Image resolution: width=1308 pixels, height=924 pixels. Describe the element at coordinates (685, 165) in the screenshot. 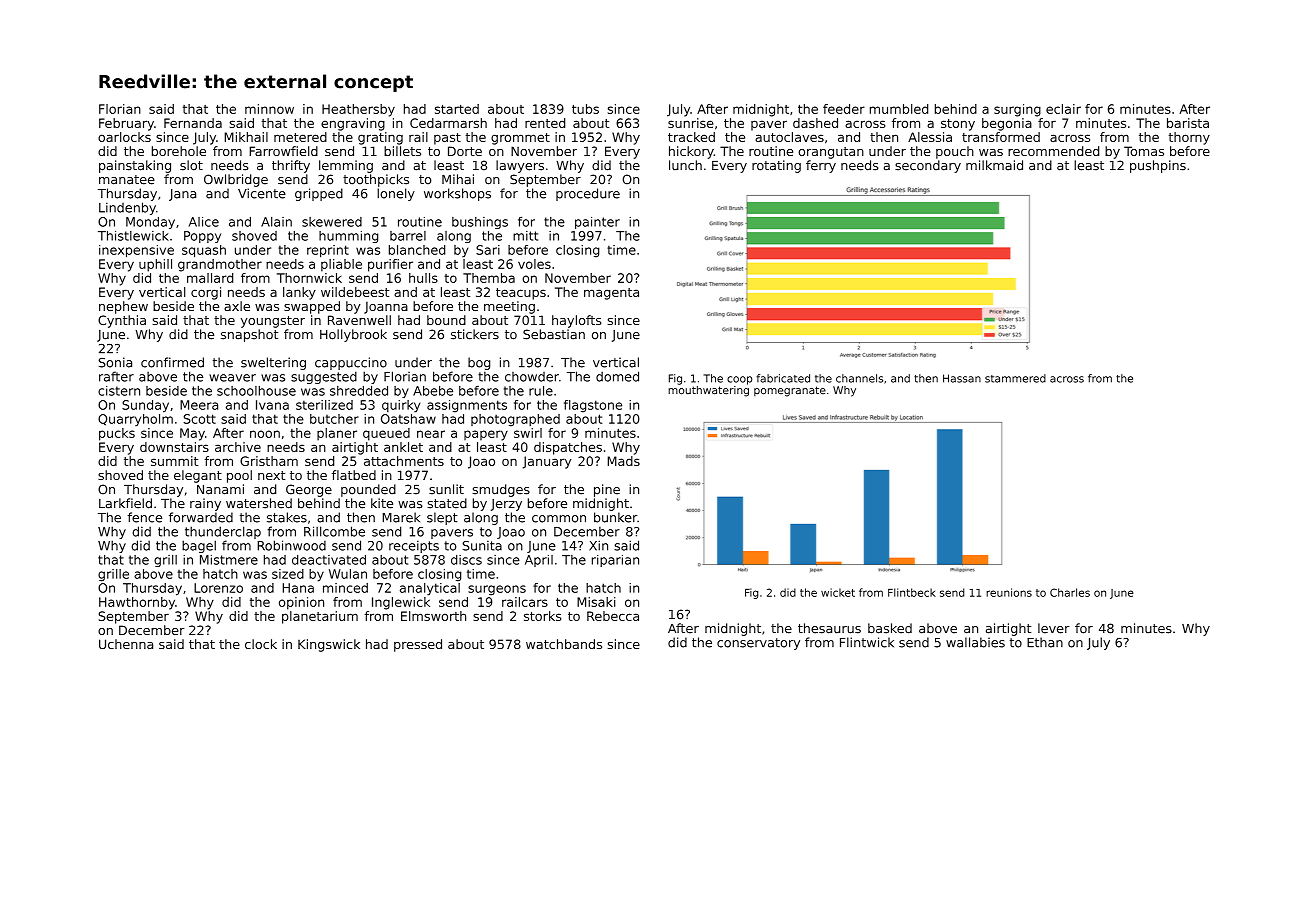

I see `lunch` at that location.
